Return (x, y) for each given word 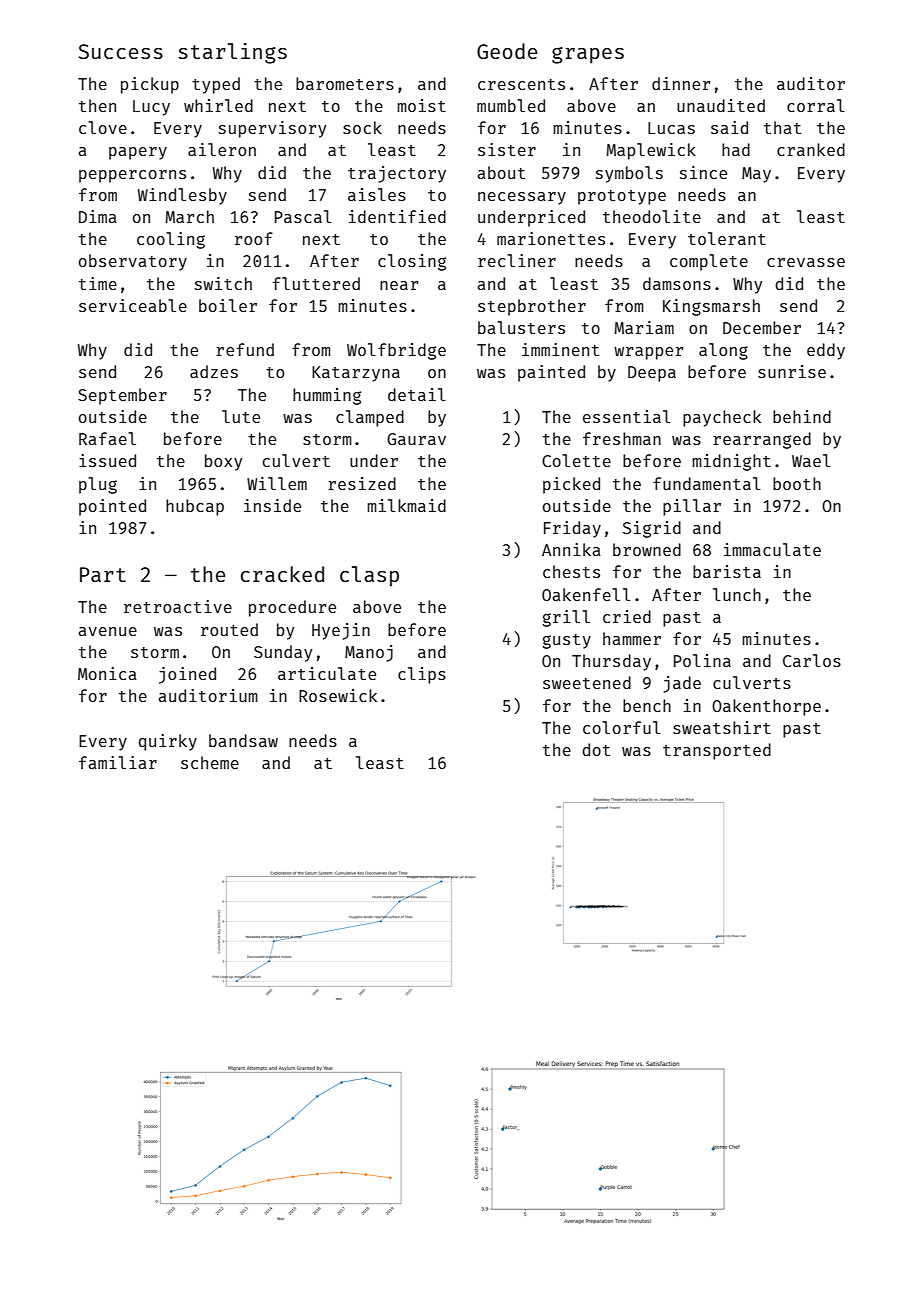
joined (187, 675)
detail (417, 394)
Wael (811, 460)
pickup (150, 85)
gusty (566, 641)
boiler (228, 305)
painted (551, 373)
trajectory (397, 174)
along (723, 351)
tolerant (727, 238)
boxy (223, 462)
